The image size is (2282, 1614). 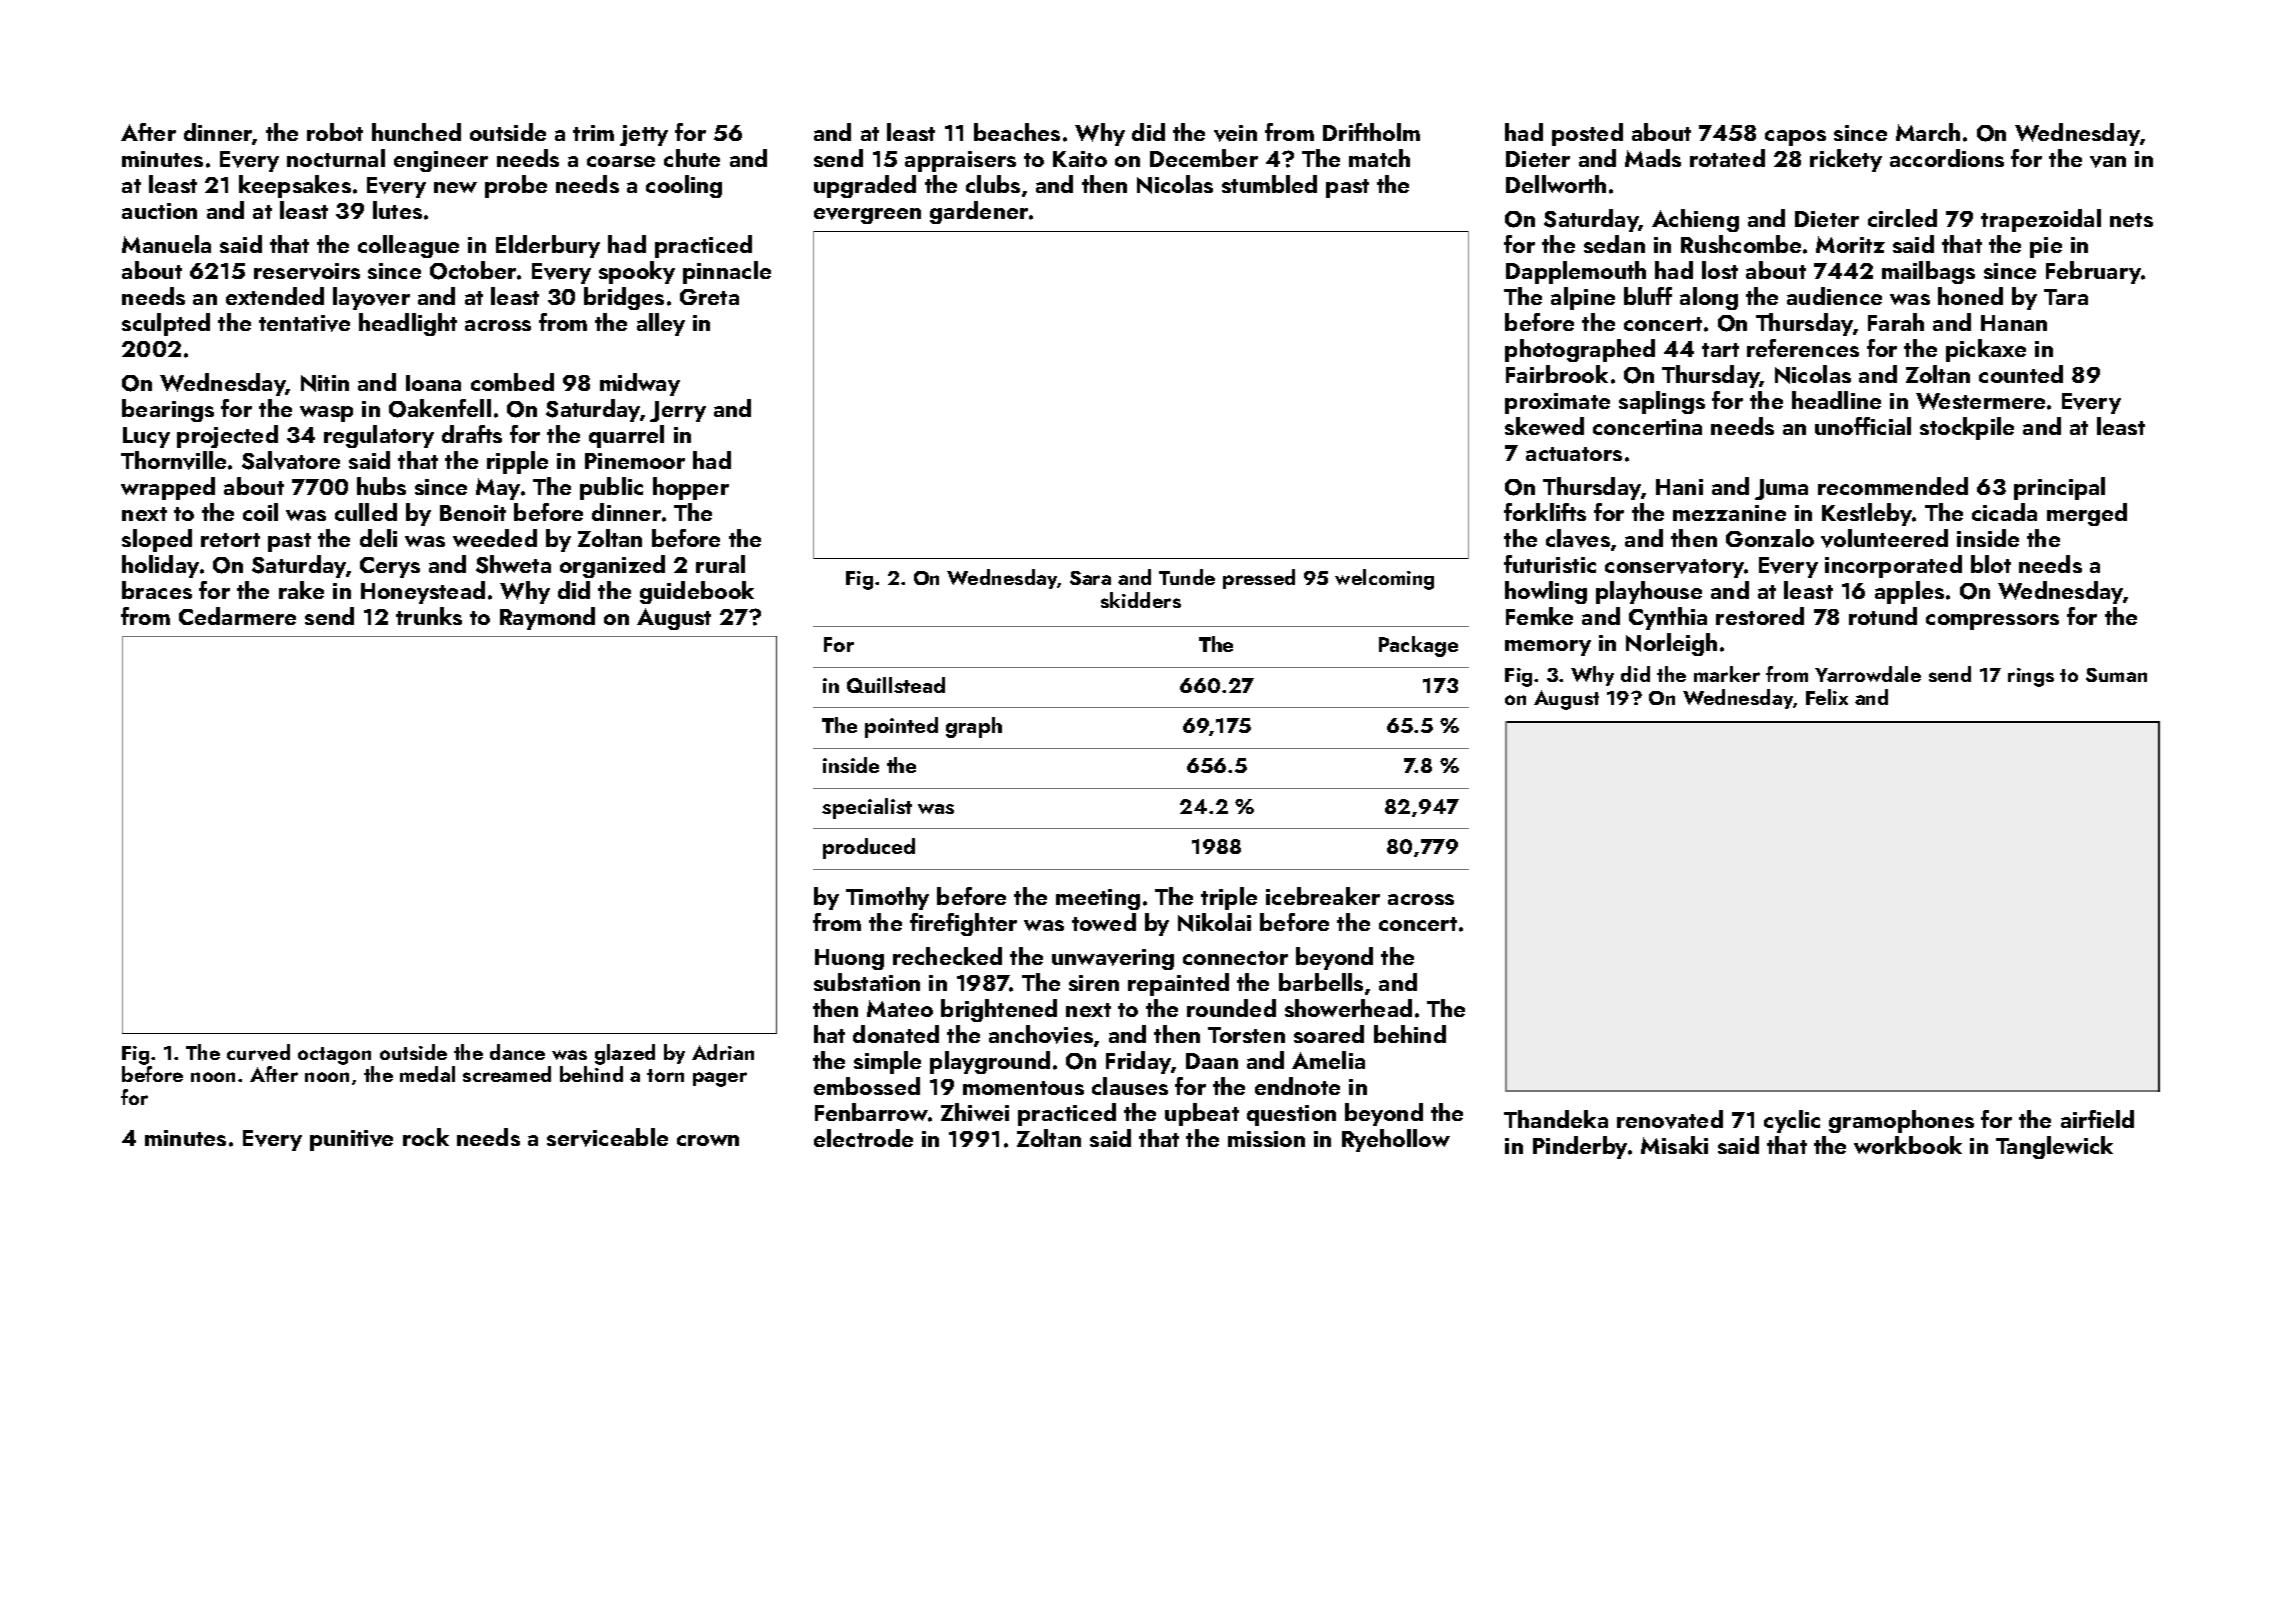 I want to click on principal, so click(x=2059, y=488).
